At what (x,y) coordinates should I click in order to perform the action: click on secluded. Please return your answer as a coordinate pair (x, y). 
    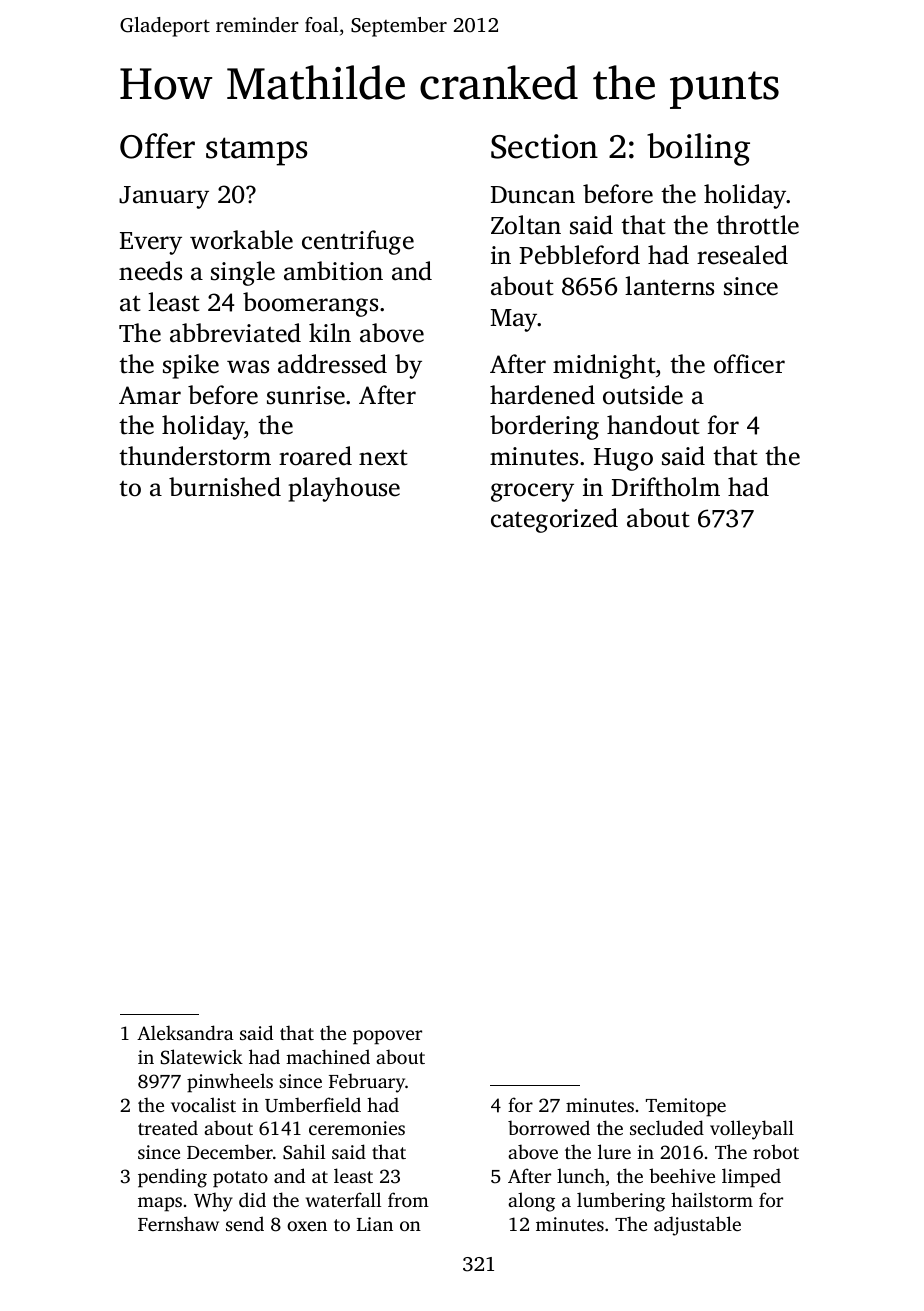
    Looking at the image, I should click on (667, 1127).
